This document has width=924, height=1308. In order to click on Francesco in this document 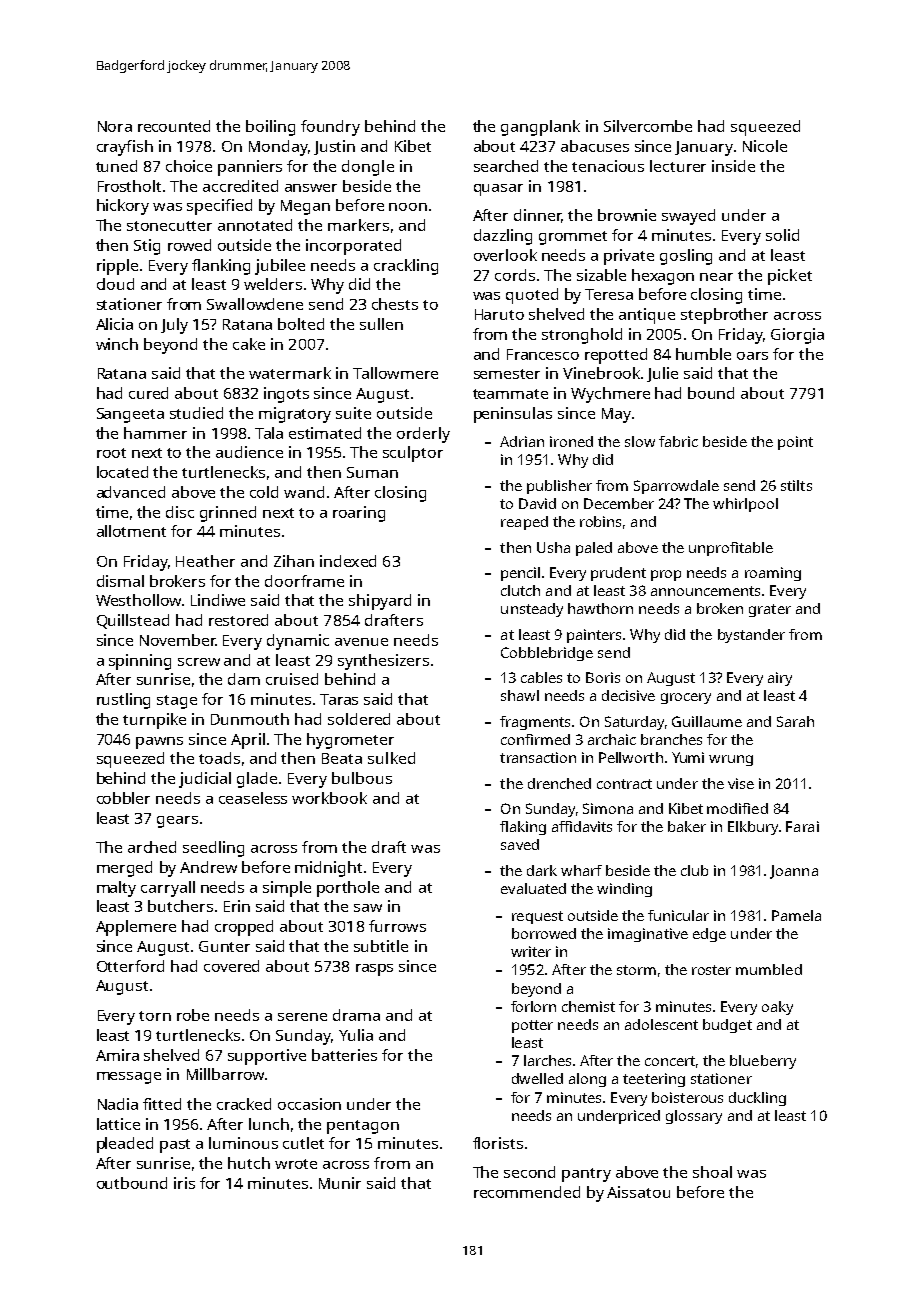, I will do `click(543, 354)`.
